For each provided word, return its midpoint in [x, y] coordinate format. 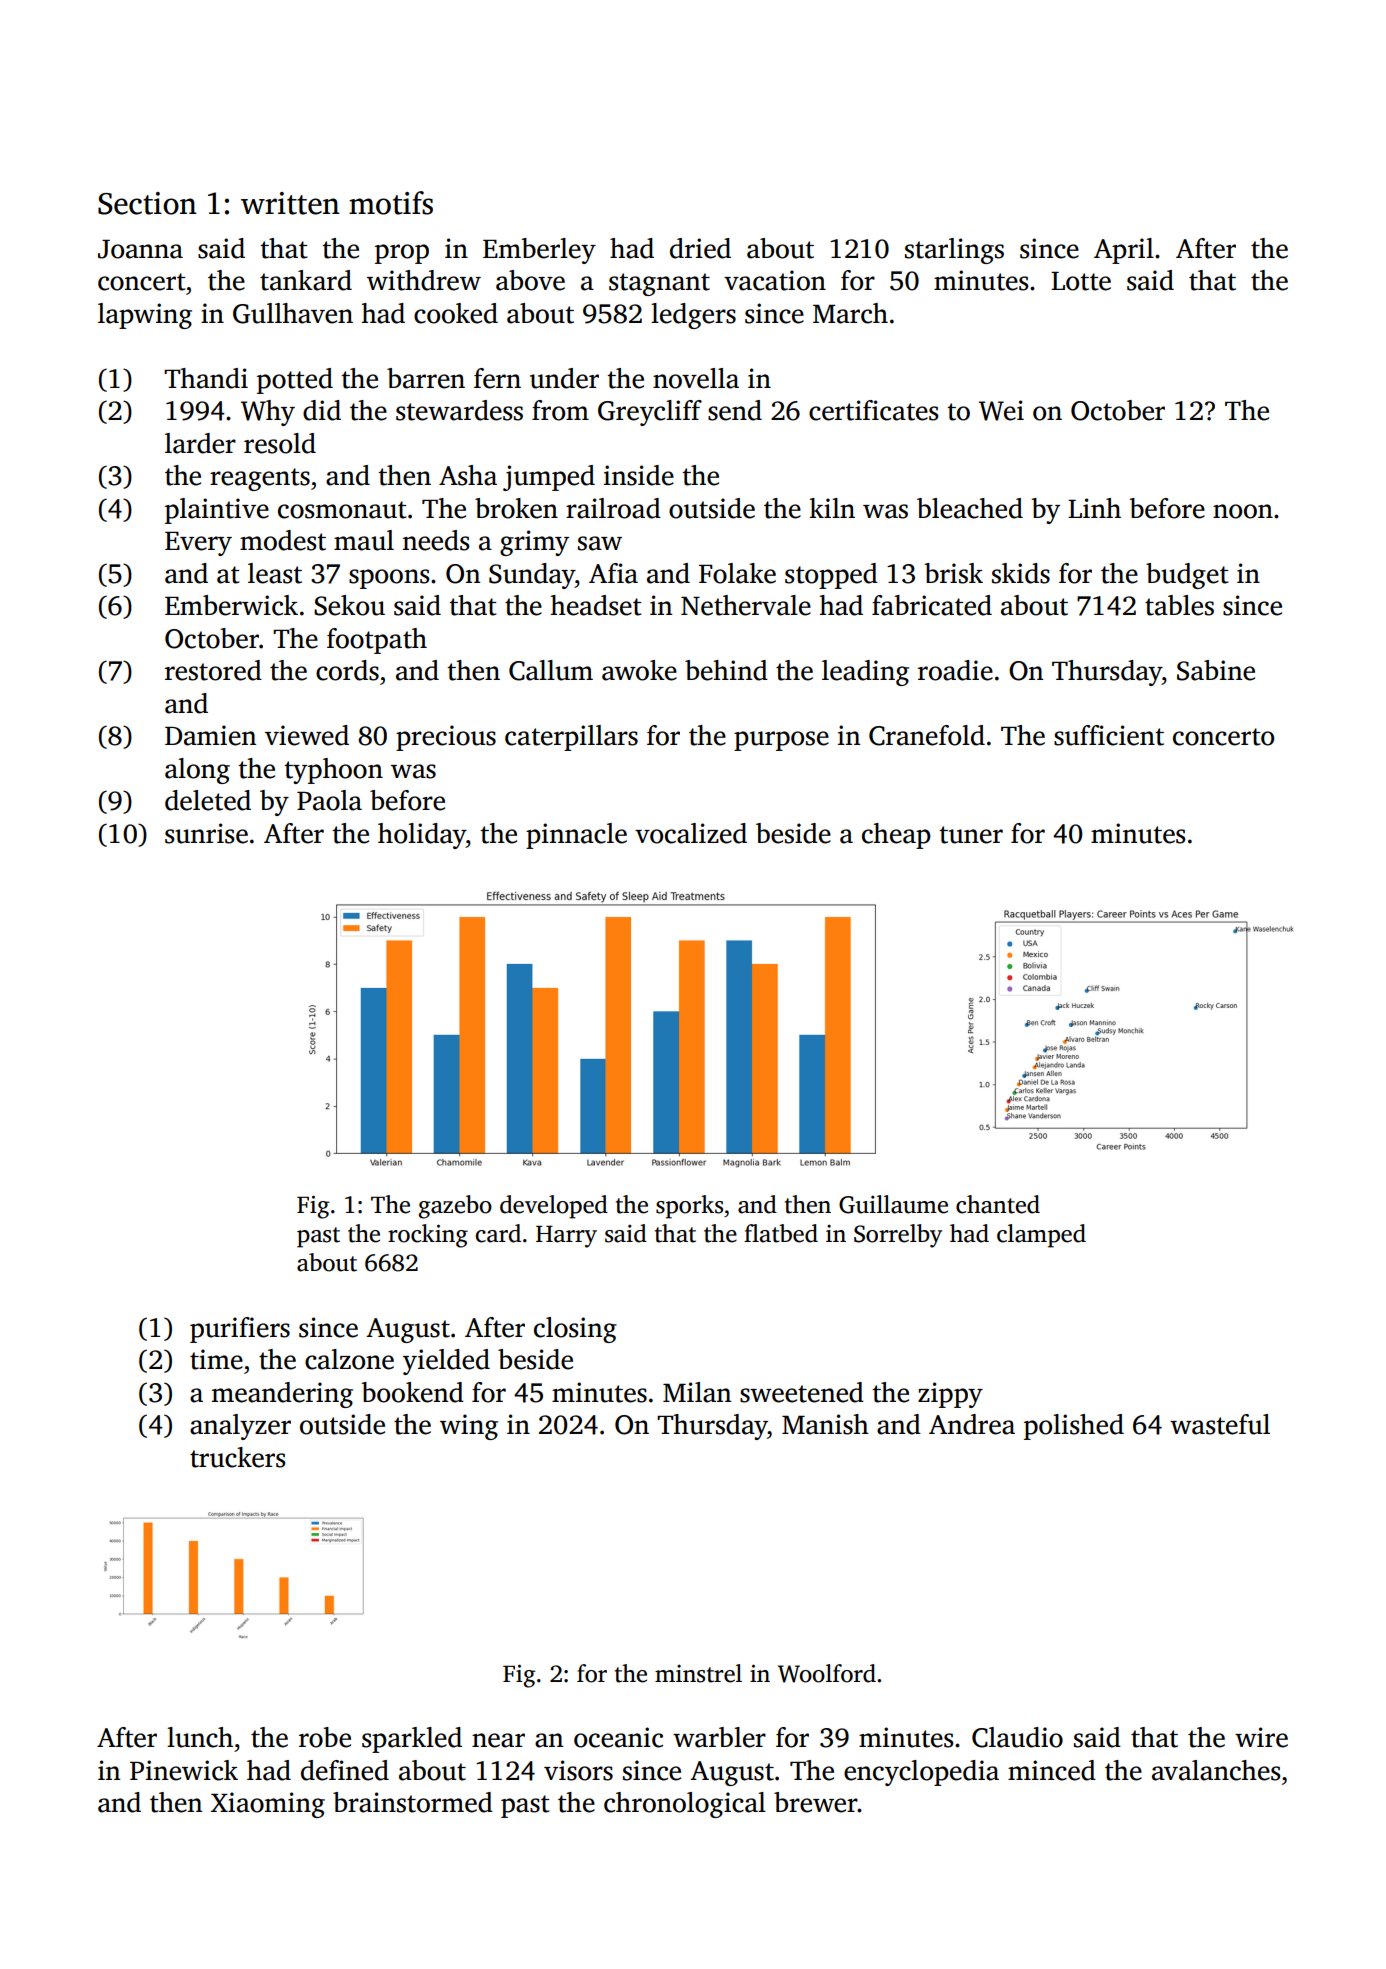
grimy [534, 543]
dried [700, 248]
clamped [1041, 1236]
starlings [954, 251]
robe [325, 1737]
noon [1243, 511]
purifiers [240, 1330]
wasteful [1220, 1424]
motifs [391, 203]
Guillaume [893, 1204]
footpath [377, 641]
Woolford [827, 1673]
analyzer [240, 1427]
